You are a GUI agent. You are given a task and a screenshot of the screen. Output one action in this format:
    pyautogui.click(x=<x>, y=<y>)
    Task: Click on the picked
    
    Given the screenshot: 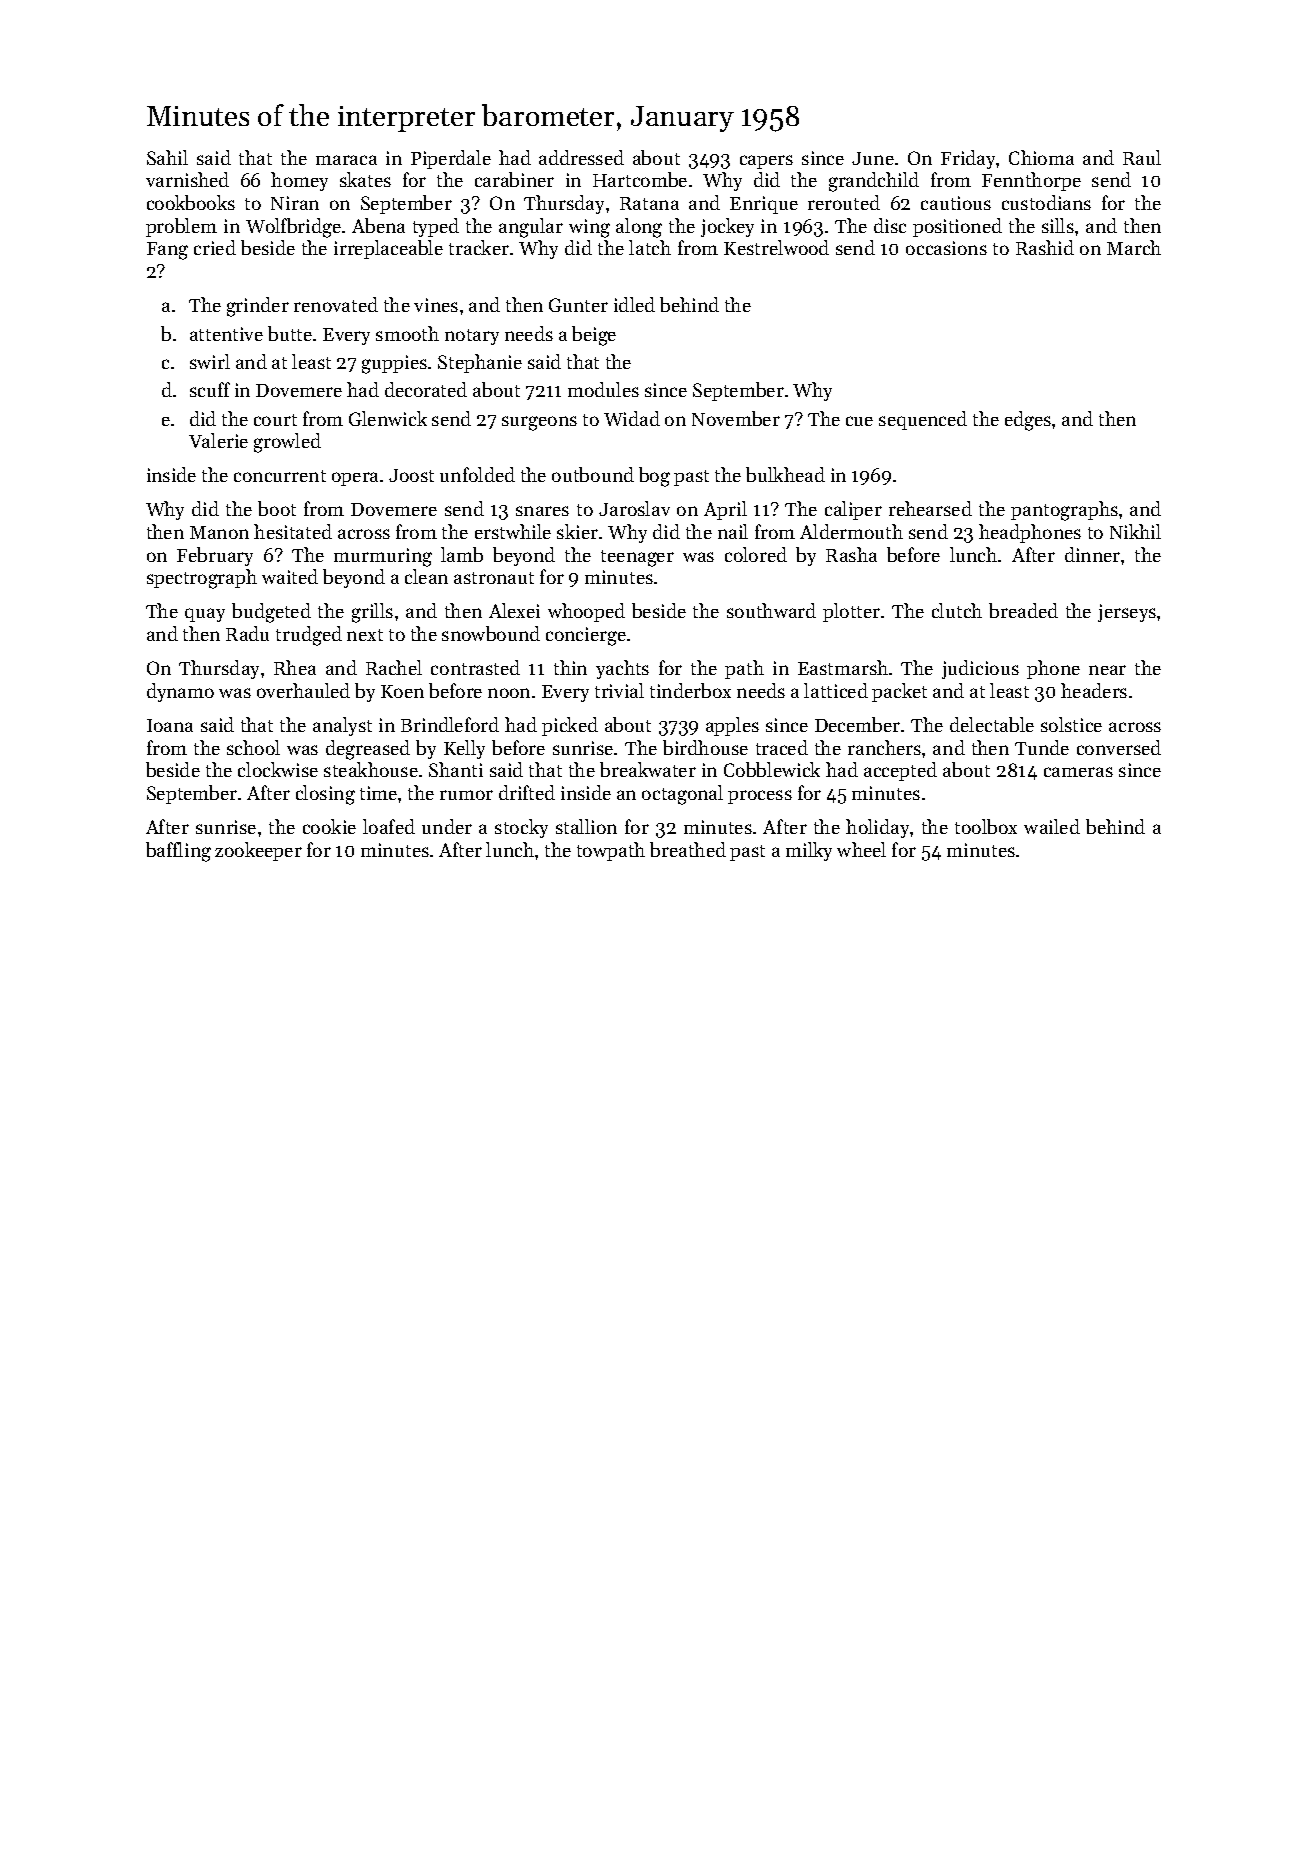 What is the action you would take?
    pyautogui.click(x=570, y=726)
